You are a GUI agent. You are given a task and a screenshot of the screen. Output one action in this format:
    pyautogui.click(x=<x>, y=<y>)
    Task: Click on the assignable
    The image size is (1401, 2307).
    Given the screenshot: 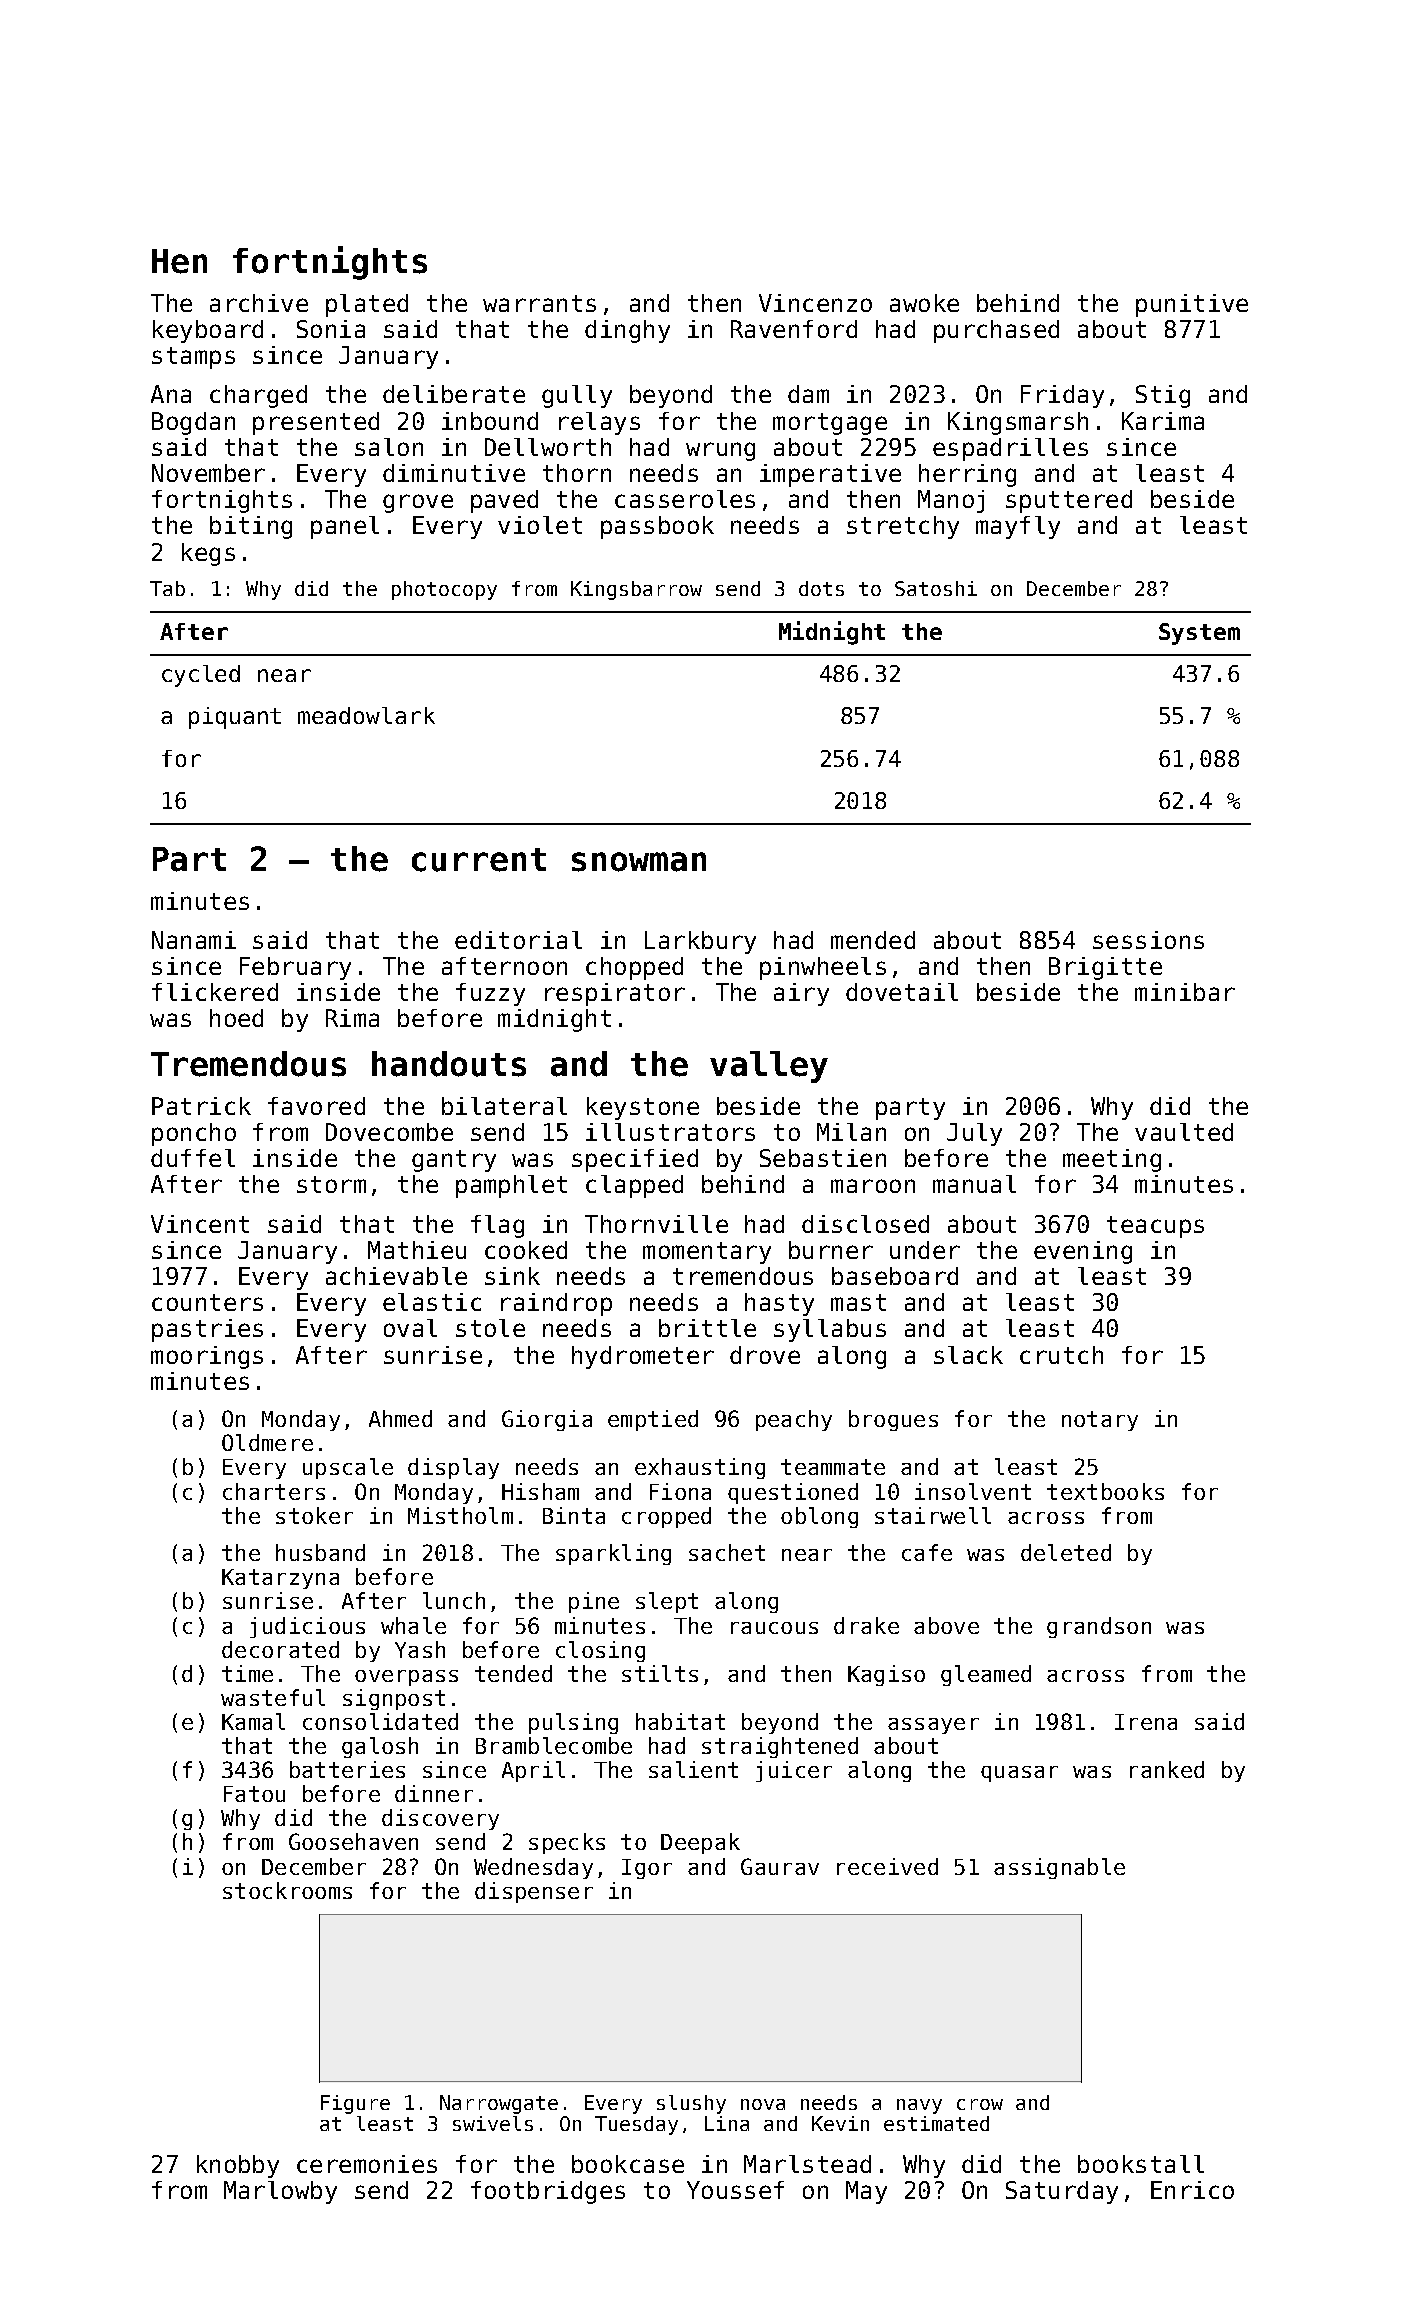 What is the action you would take?
    pyautogui.click(x=1059, y=1868)
